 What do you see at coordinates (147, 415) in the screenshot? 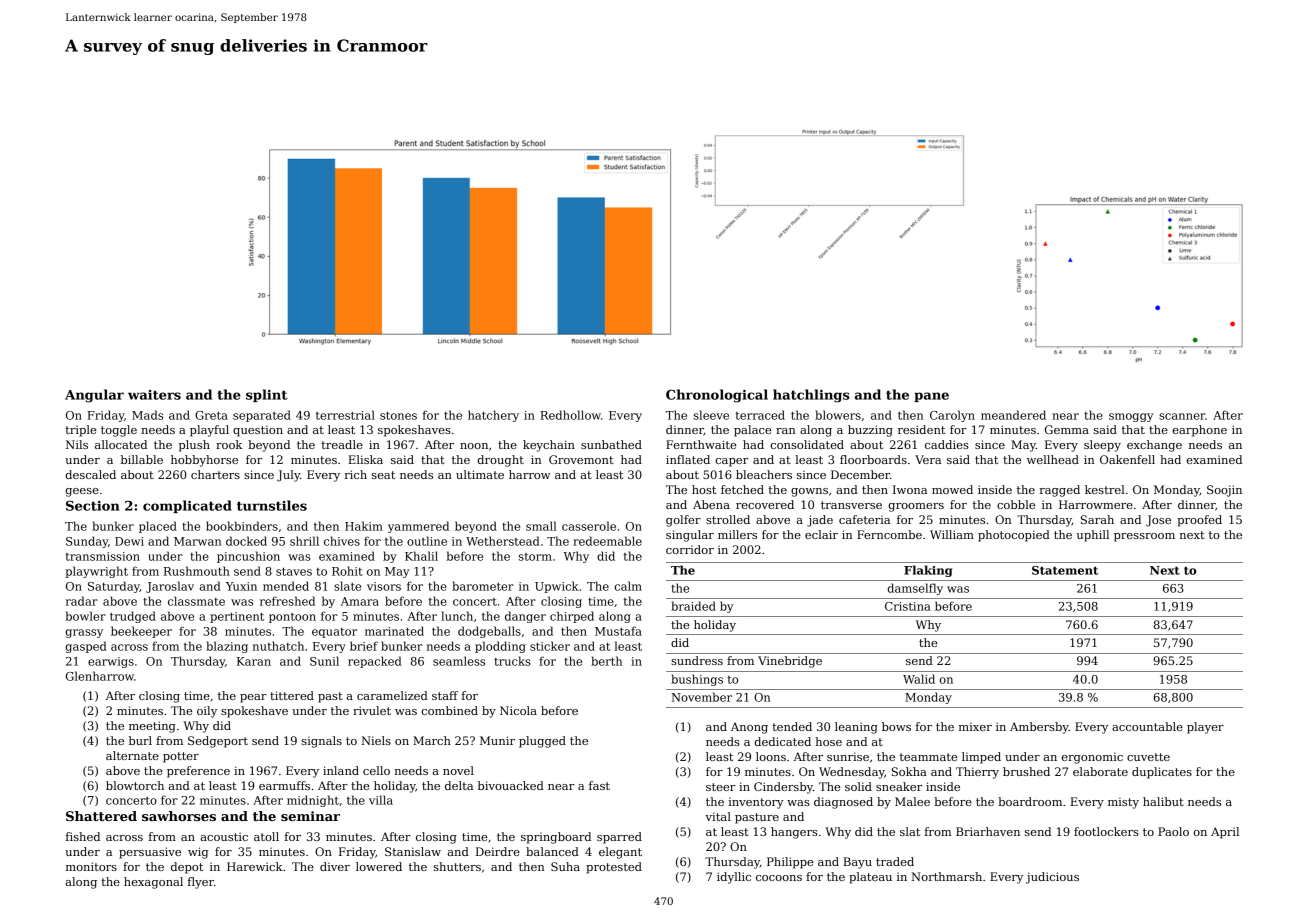
I see `Mads` at bounding box center [147, 415].
